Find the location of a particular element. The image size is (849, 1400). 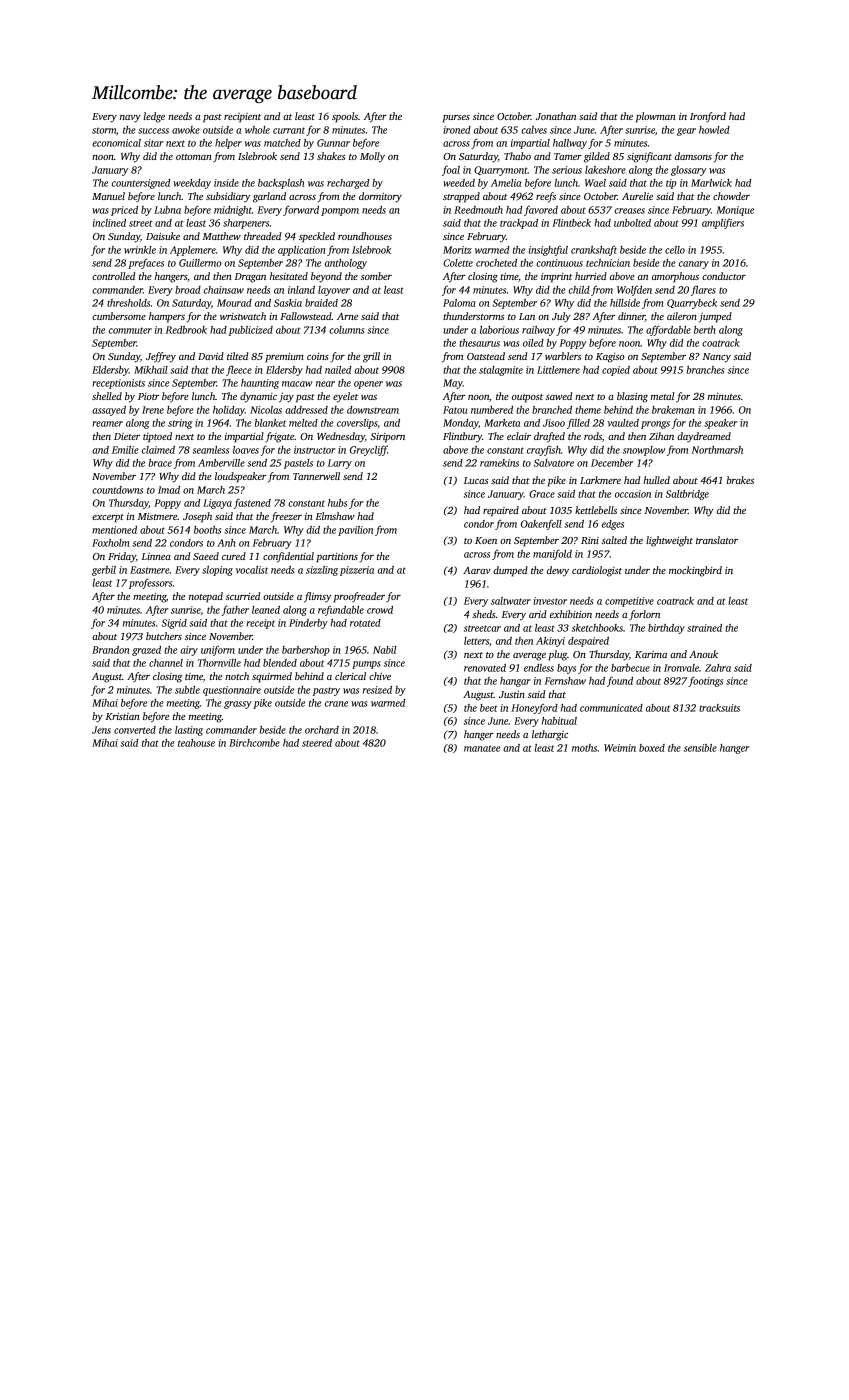

spools is located at coordinates (345, 117).
